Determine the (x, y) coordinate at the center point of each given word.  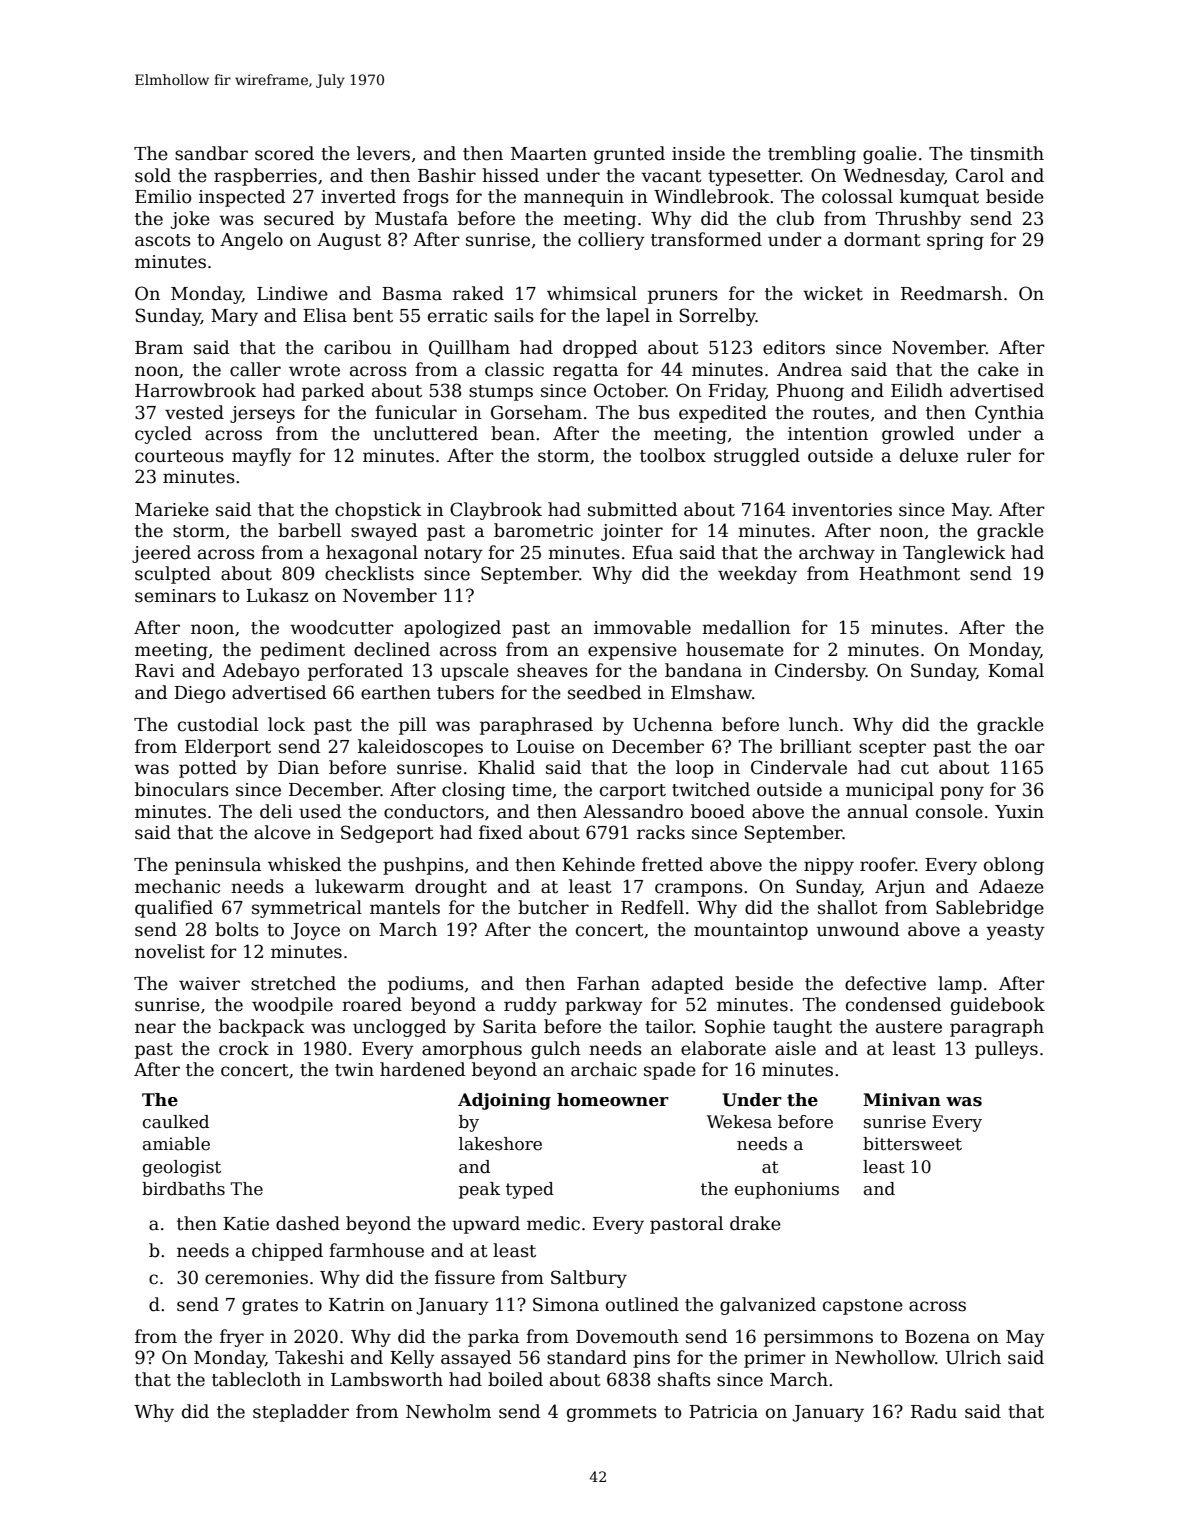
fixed (501, 832)
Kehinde (598, 864)
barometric (543, 530)
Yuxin (1019, 812)
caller (255, 369)
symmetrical (307, 909)
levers (383, 153)
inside (698, 153)
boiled (515, 1379)
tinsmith (1007, 153)
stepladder (301, 1413)
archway (837, 554)
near (155, 1028)
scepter (892, 749)
